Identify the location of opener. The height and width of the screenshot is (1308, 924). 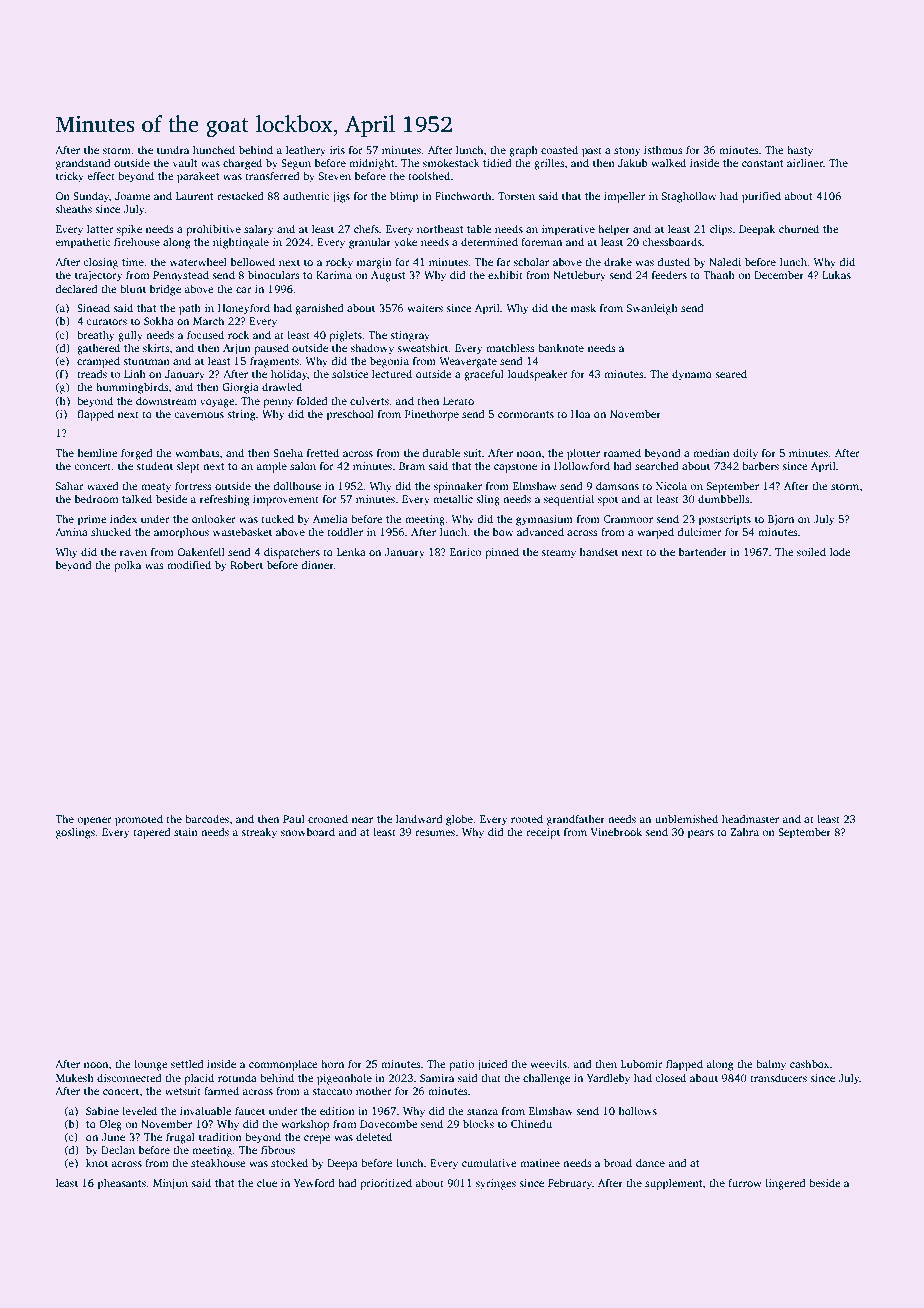
(95, 821).
